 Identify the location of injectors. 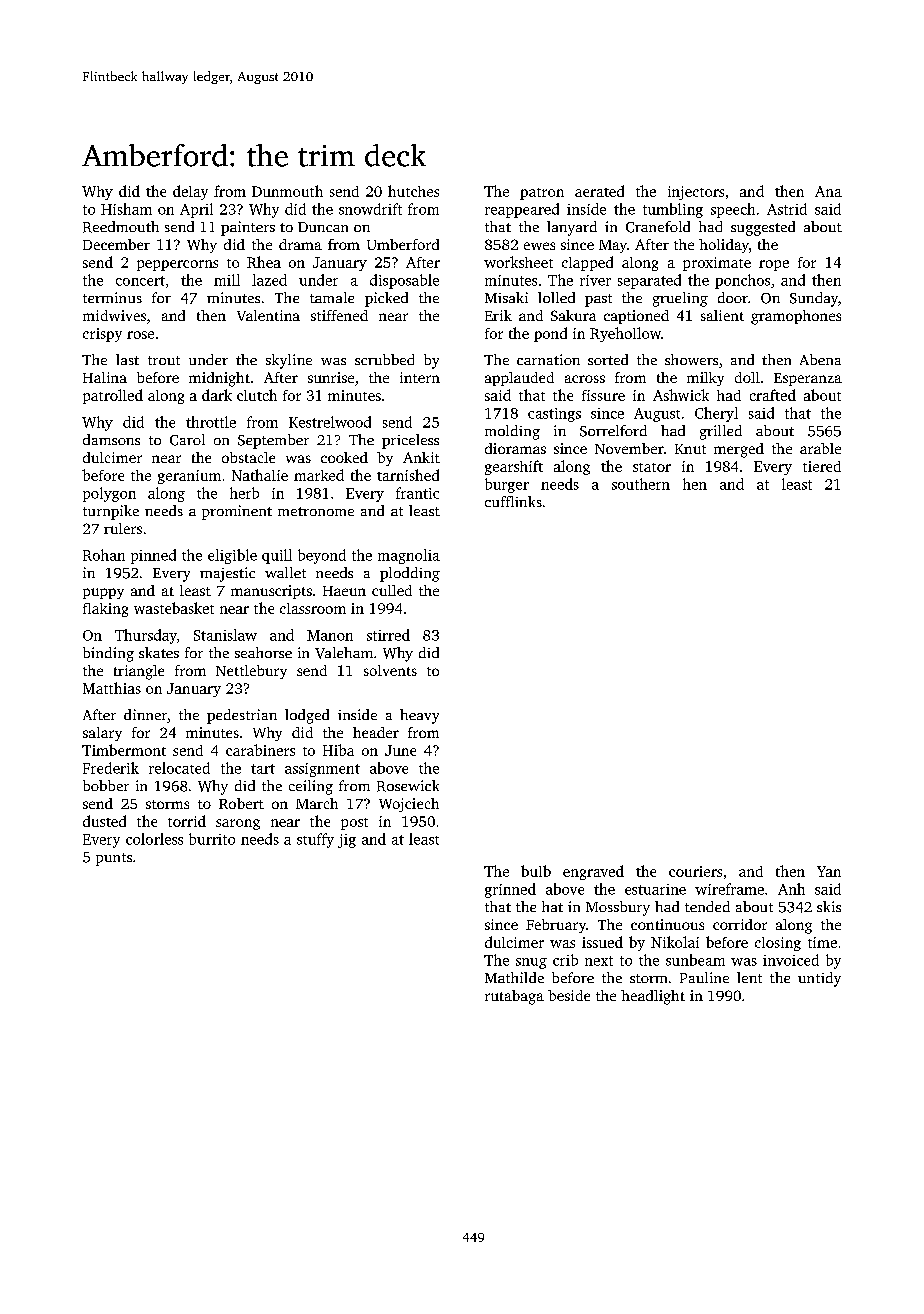
(696, 193).
